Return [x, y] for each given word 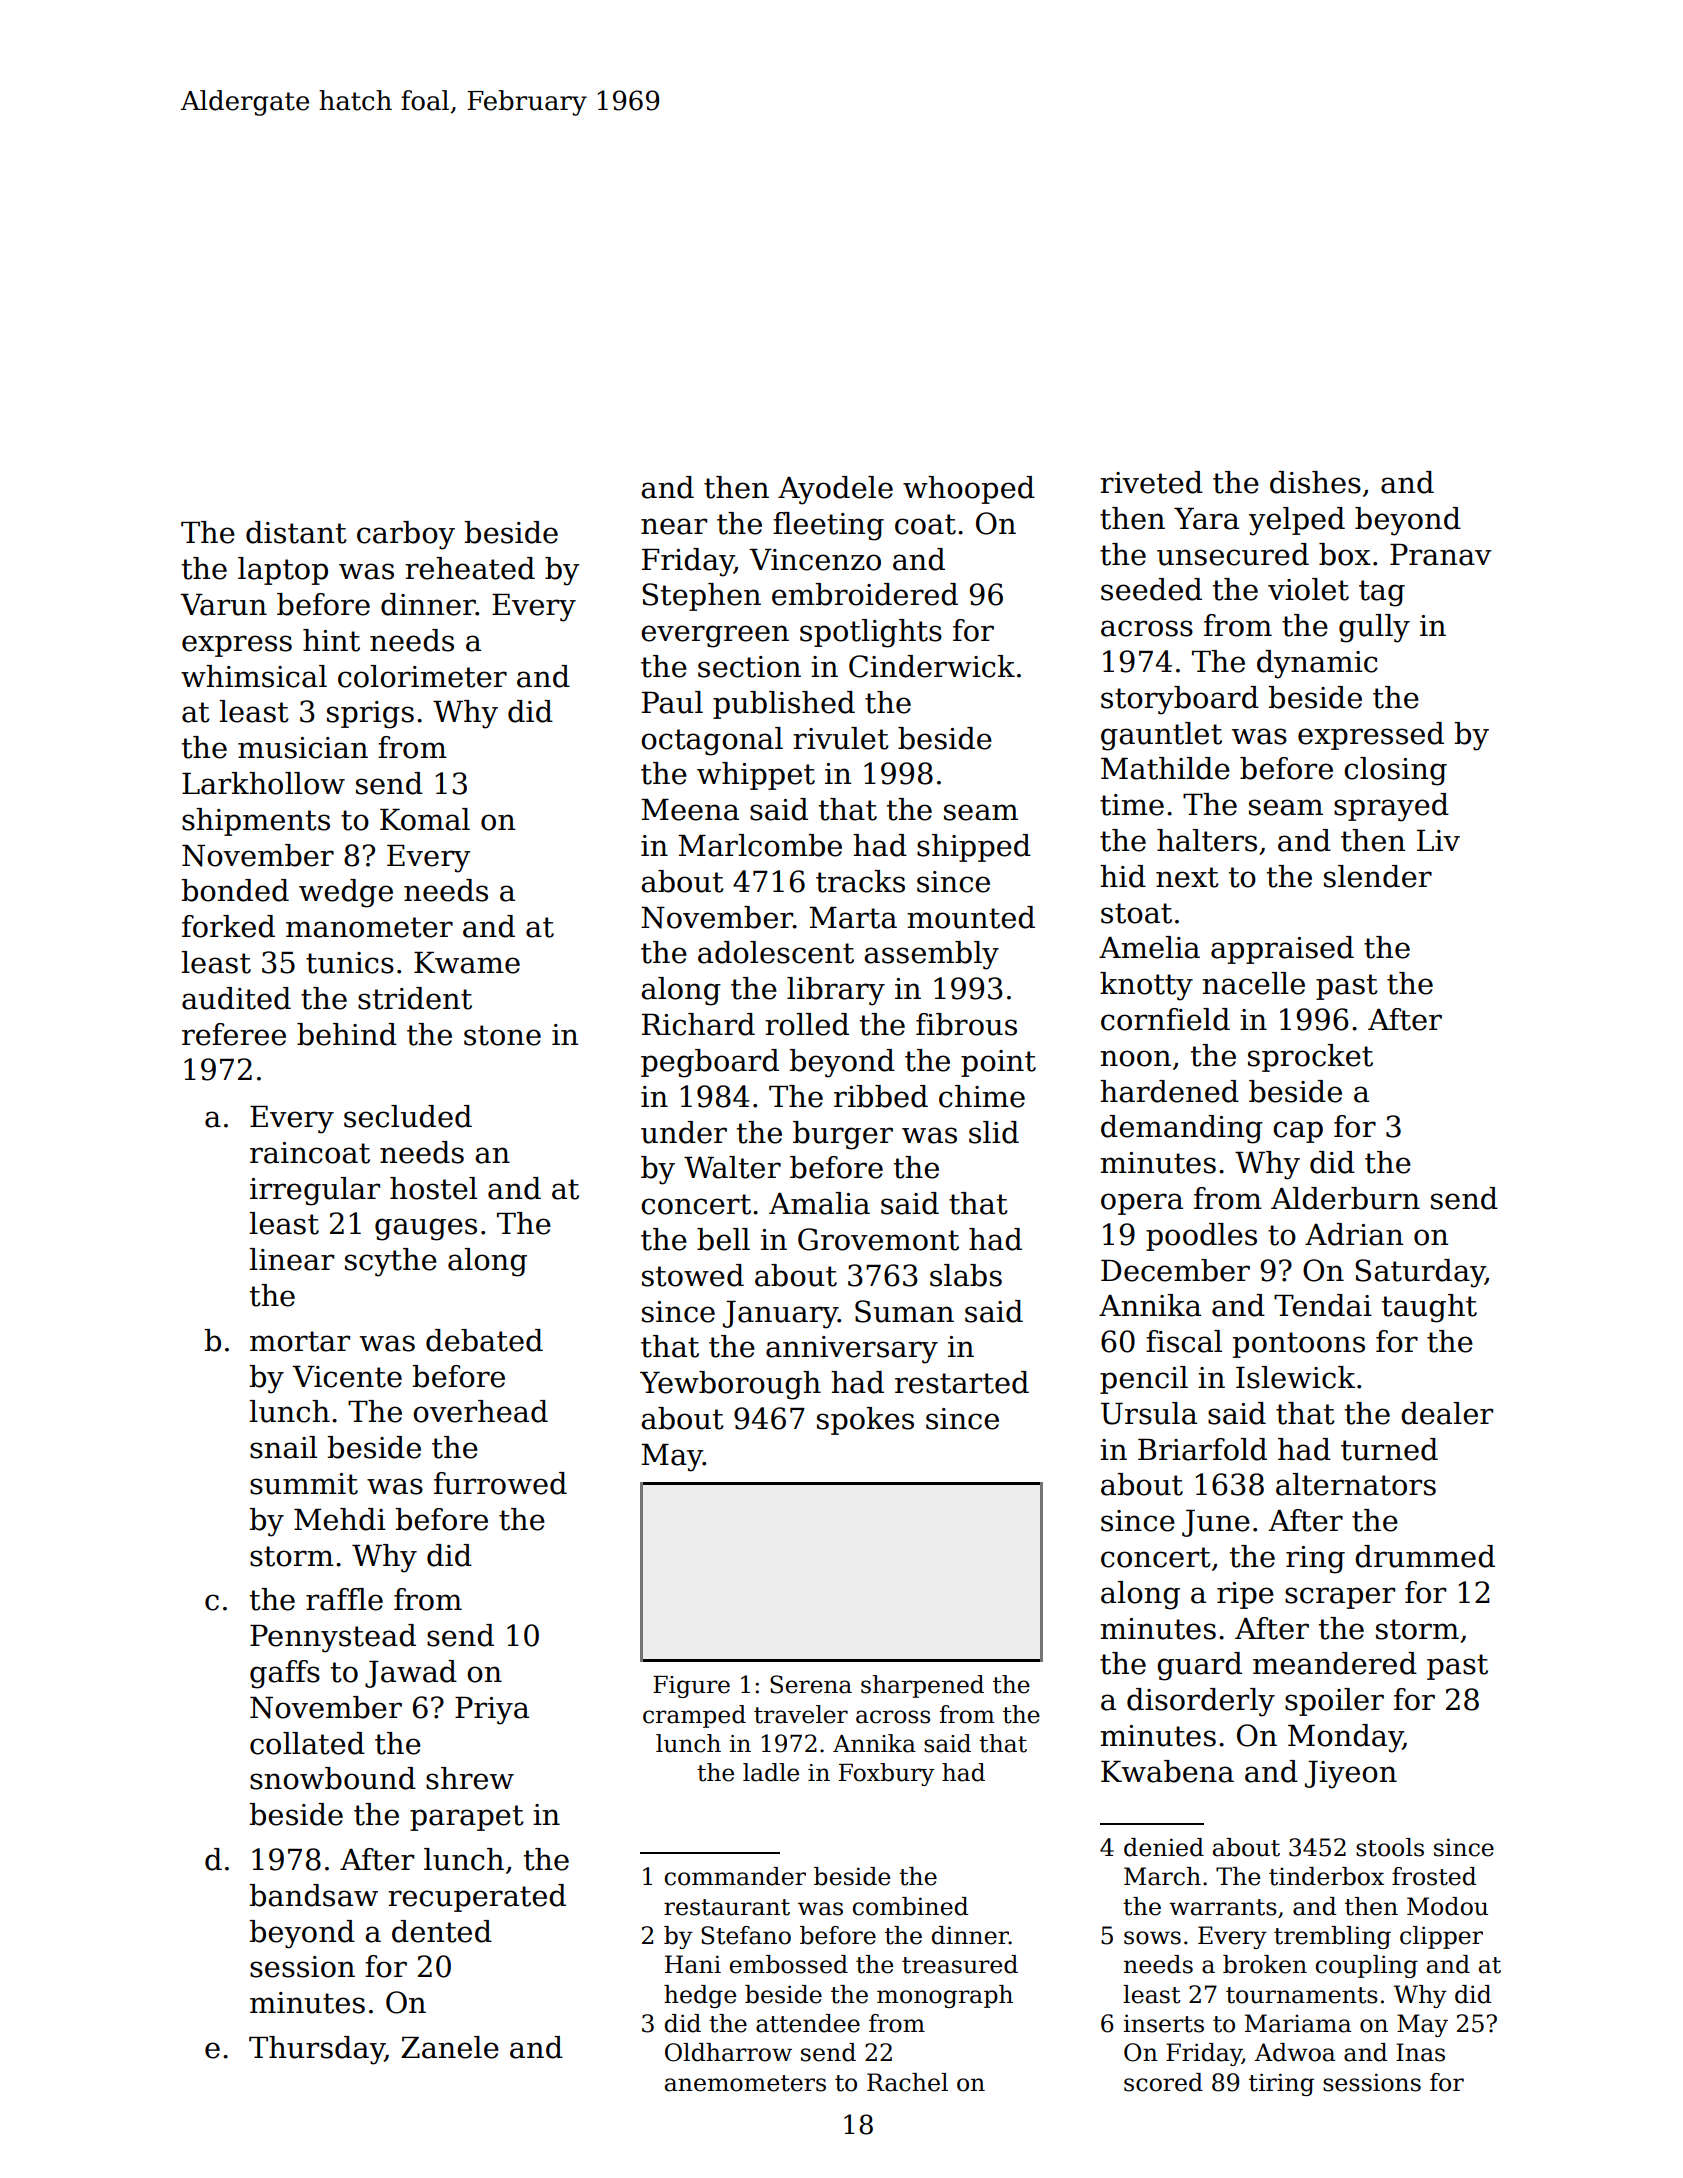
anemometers [745, 2083]
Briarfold [1202, 1449]
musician [303, 748]
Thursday [317, 2050]
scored [1163, 2082]
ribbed [881, 1096]
